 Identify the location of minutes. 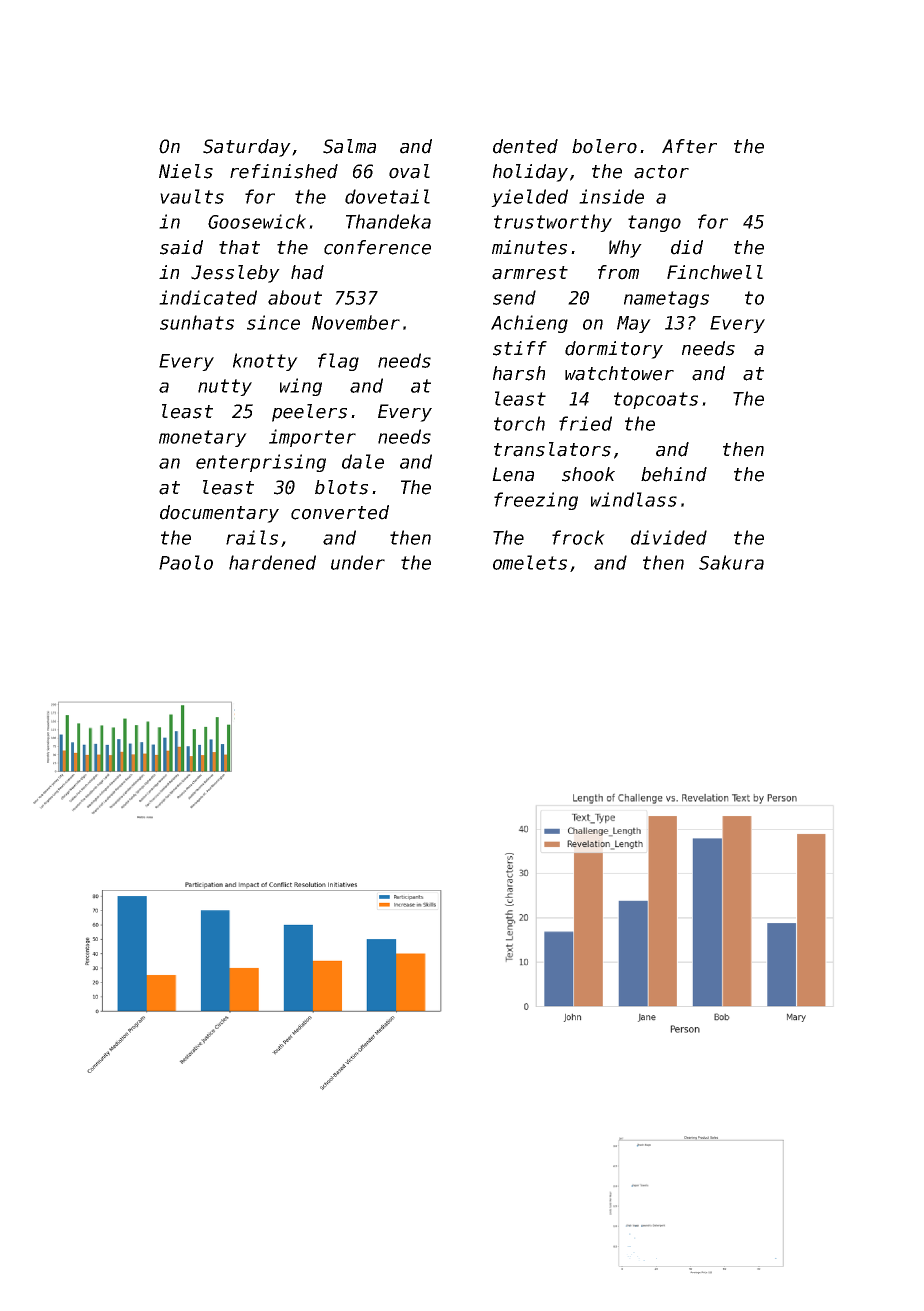
(529, 247).
